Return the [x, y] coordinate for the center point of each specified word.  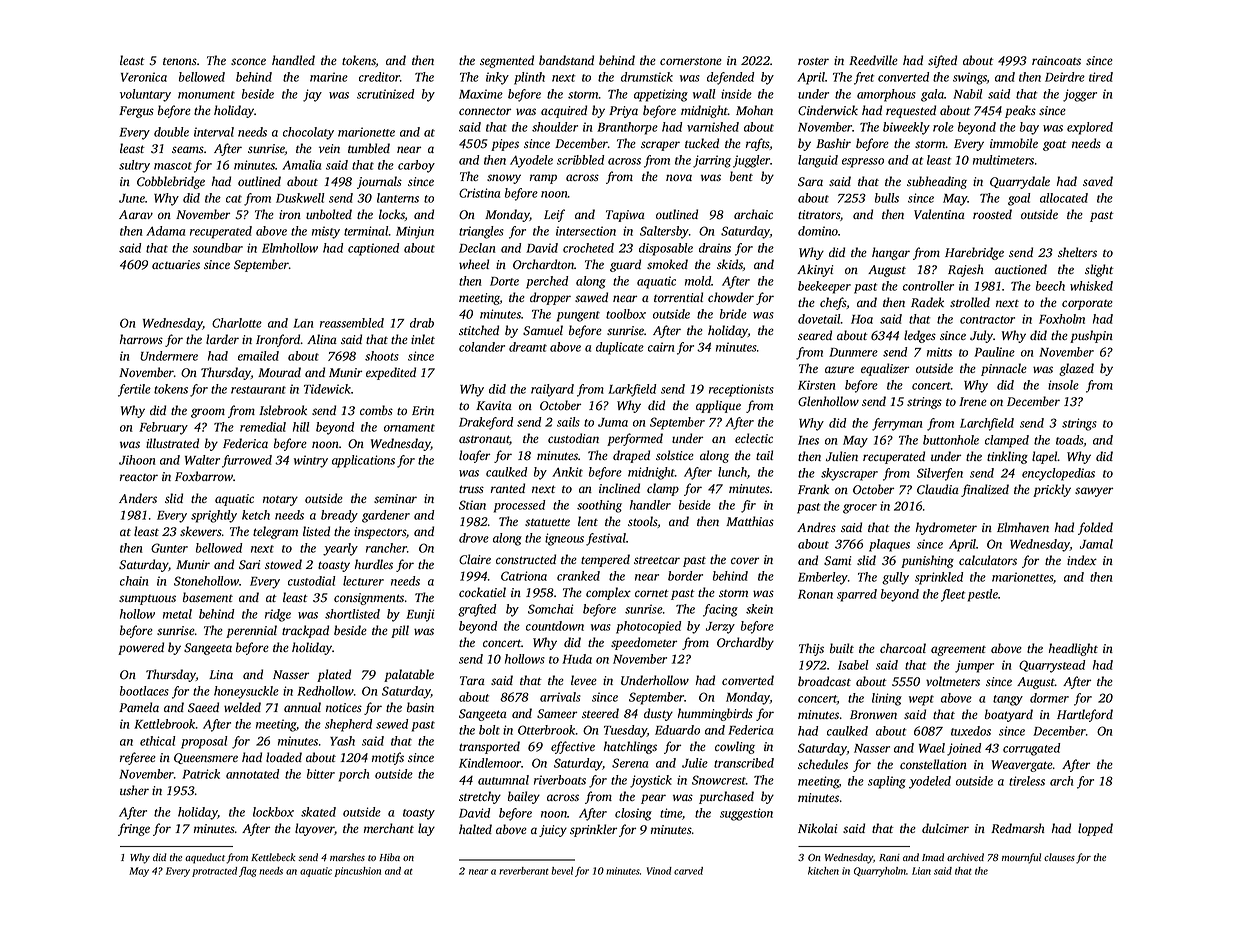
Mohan [754, 110]
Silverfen [940, 474]
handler [650, 505]
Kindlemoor [490, 763]
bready [339, 516]
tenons [180, 61]
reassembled [352, 323]
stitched [479, 330]
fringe [134, 829]
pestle [983, 595]
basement [208, 597]
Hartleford [1085, 715]
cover [745, 560]
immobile [1014, 143]
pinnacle [1004, 369]
